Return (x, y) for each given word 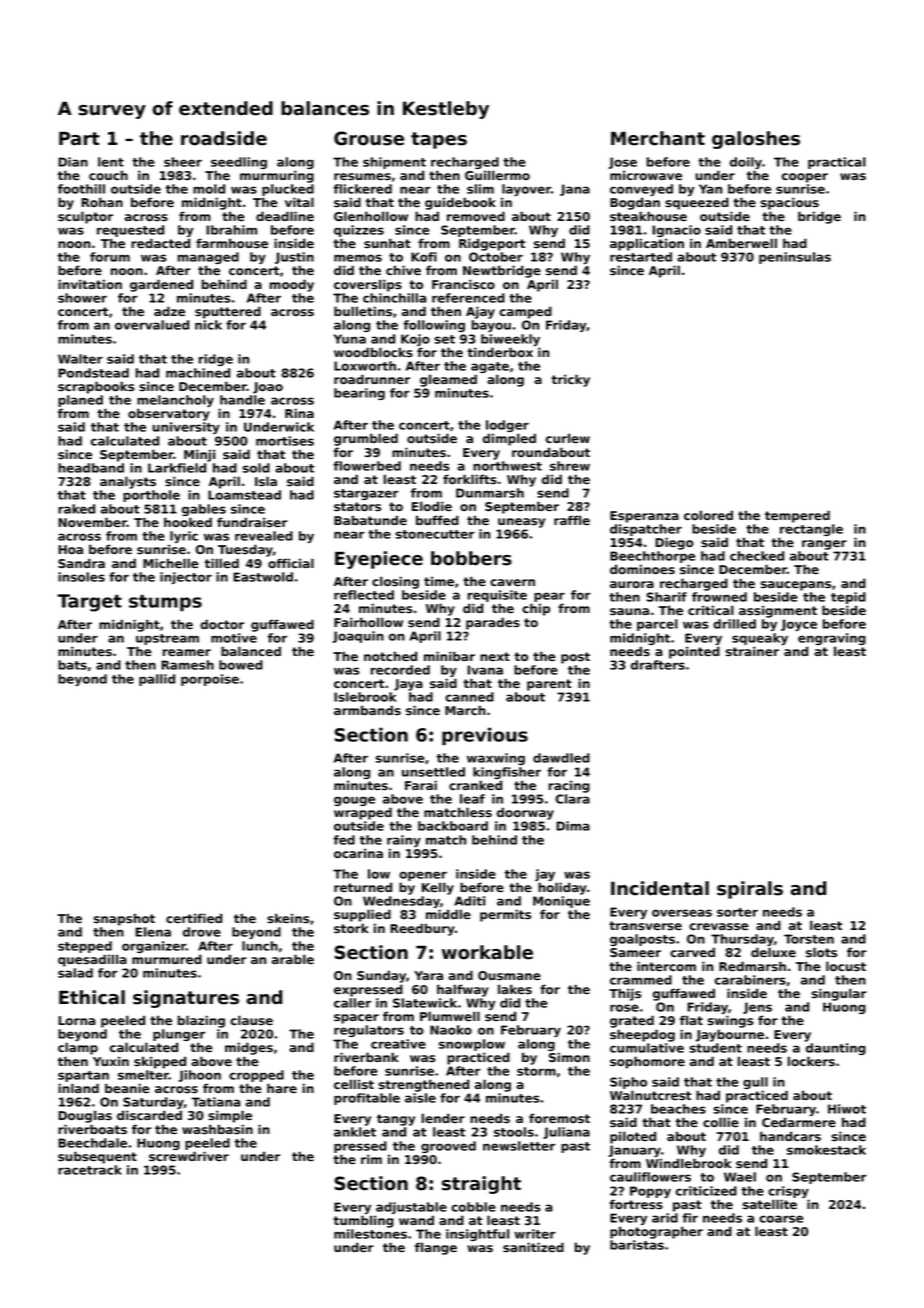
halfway (463, 990)
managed (208, 258)
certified (194, 918)
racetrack (90, 1170)
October (496, 257)
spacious (790, 203)
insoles (81, 577)
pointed (694, 652)
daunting (836, 1049)
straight (481, 1185)
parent (549, 685)
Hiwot (847, 1109)
